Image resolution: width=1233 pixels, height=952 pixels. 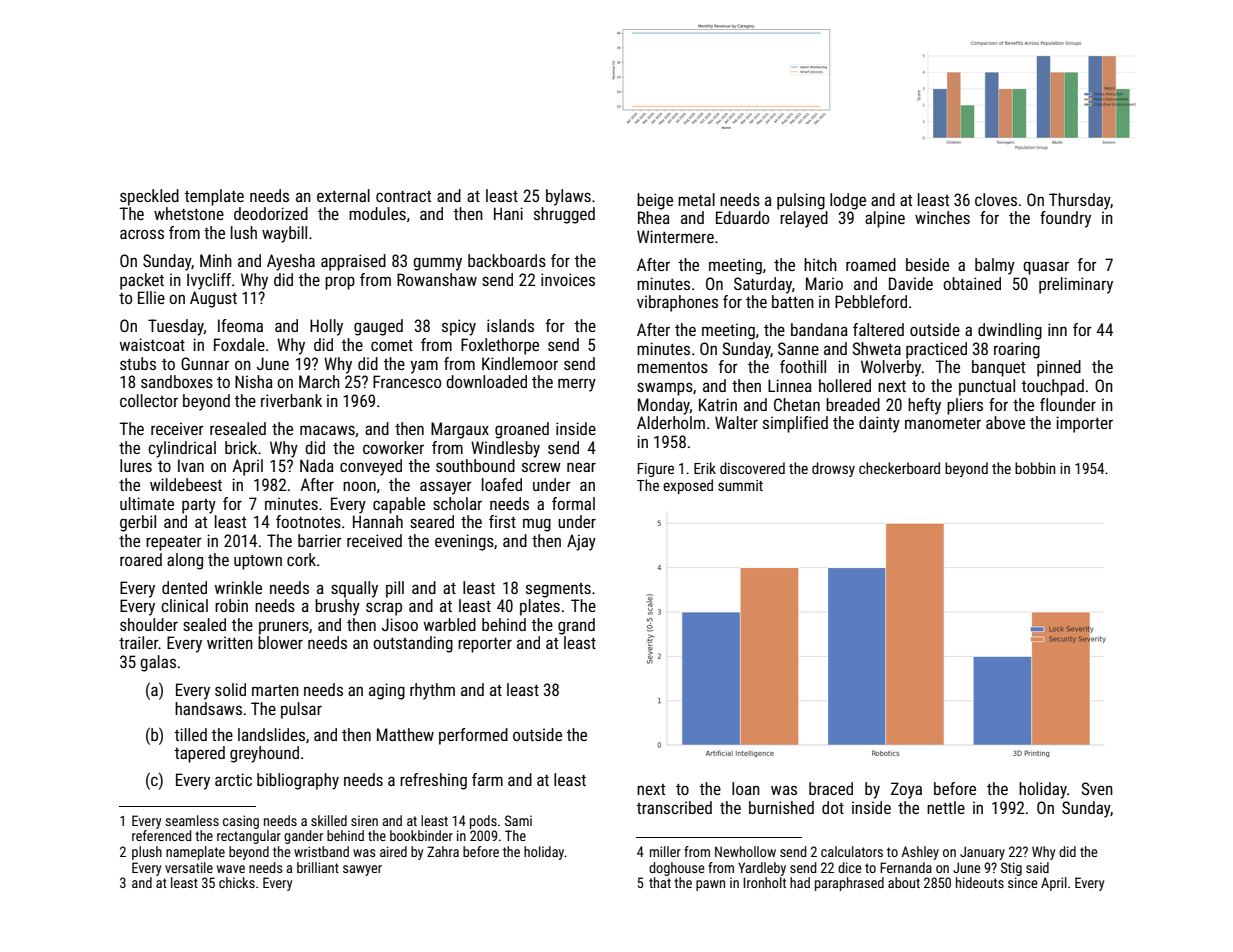 I want to click on chicks, so click(x=237, y=882).
